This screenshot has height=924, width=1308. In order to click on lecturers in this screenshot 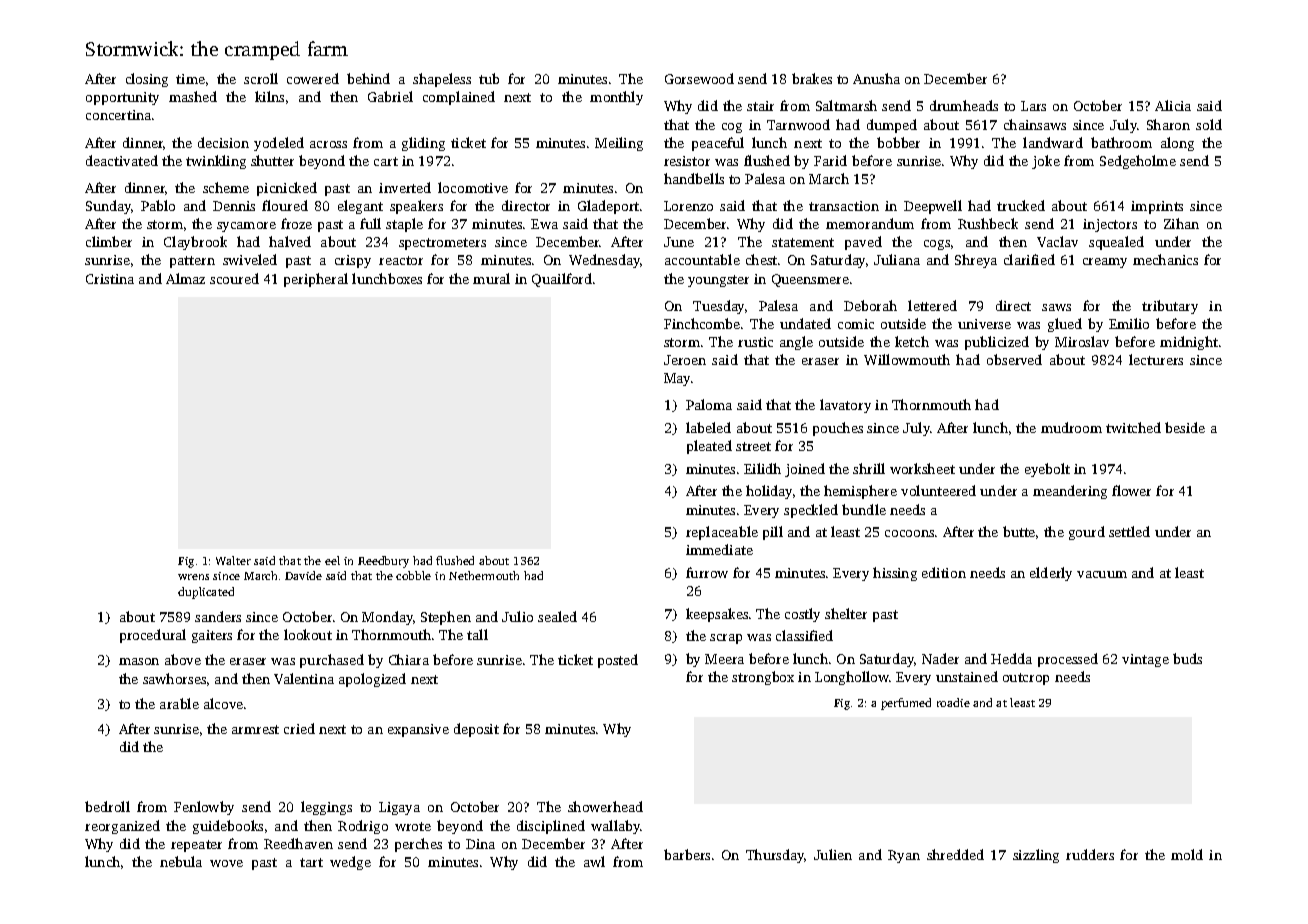, I will do `click(1156, 359)`.
